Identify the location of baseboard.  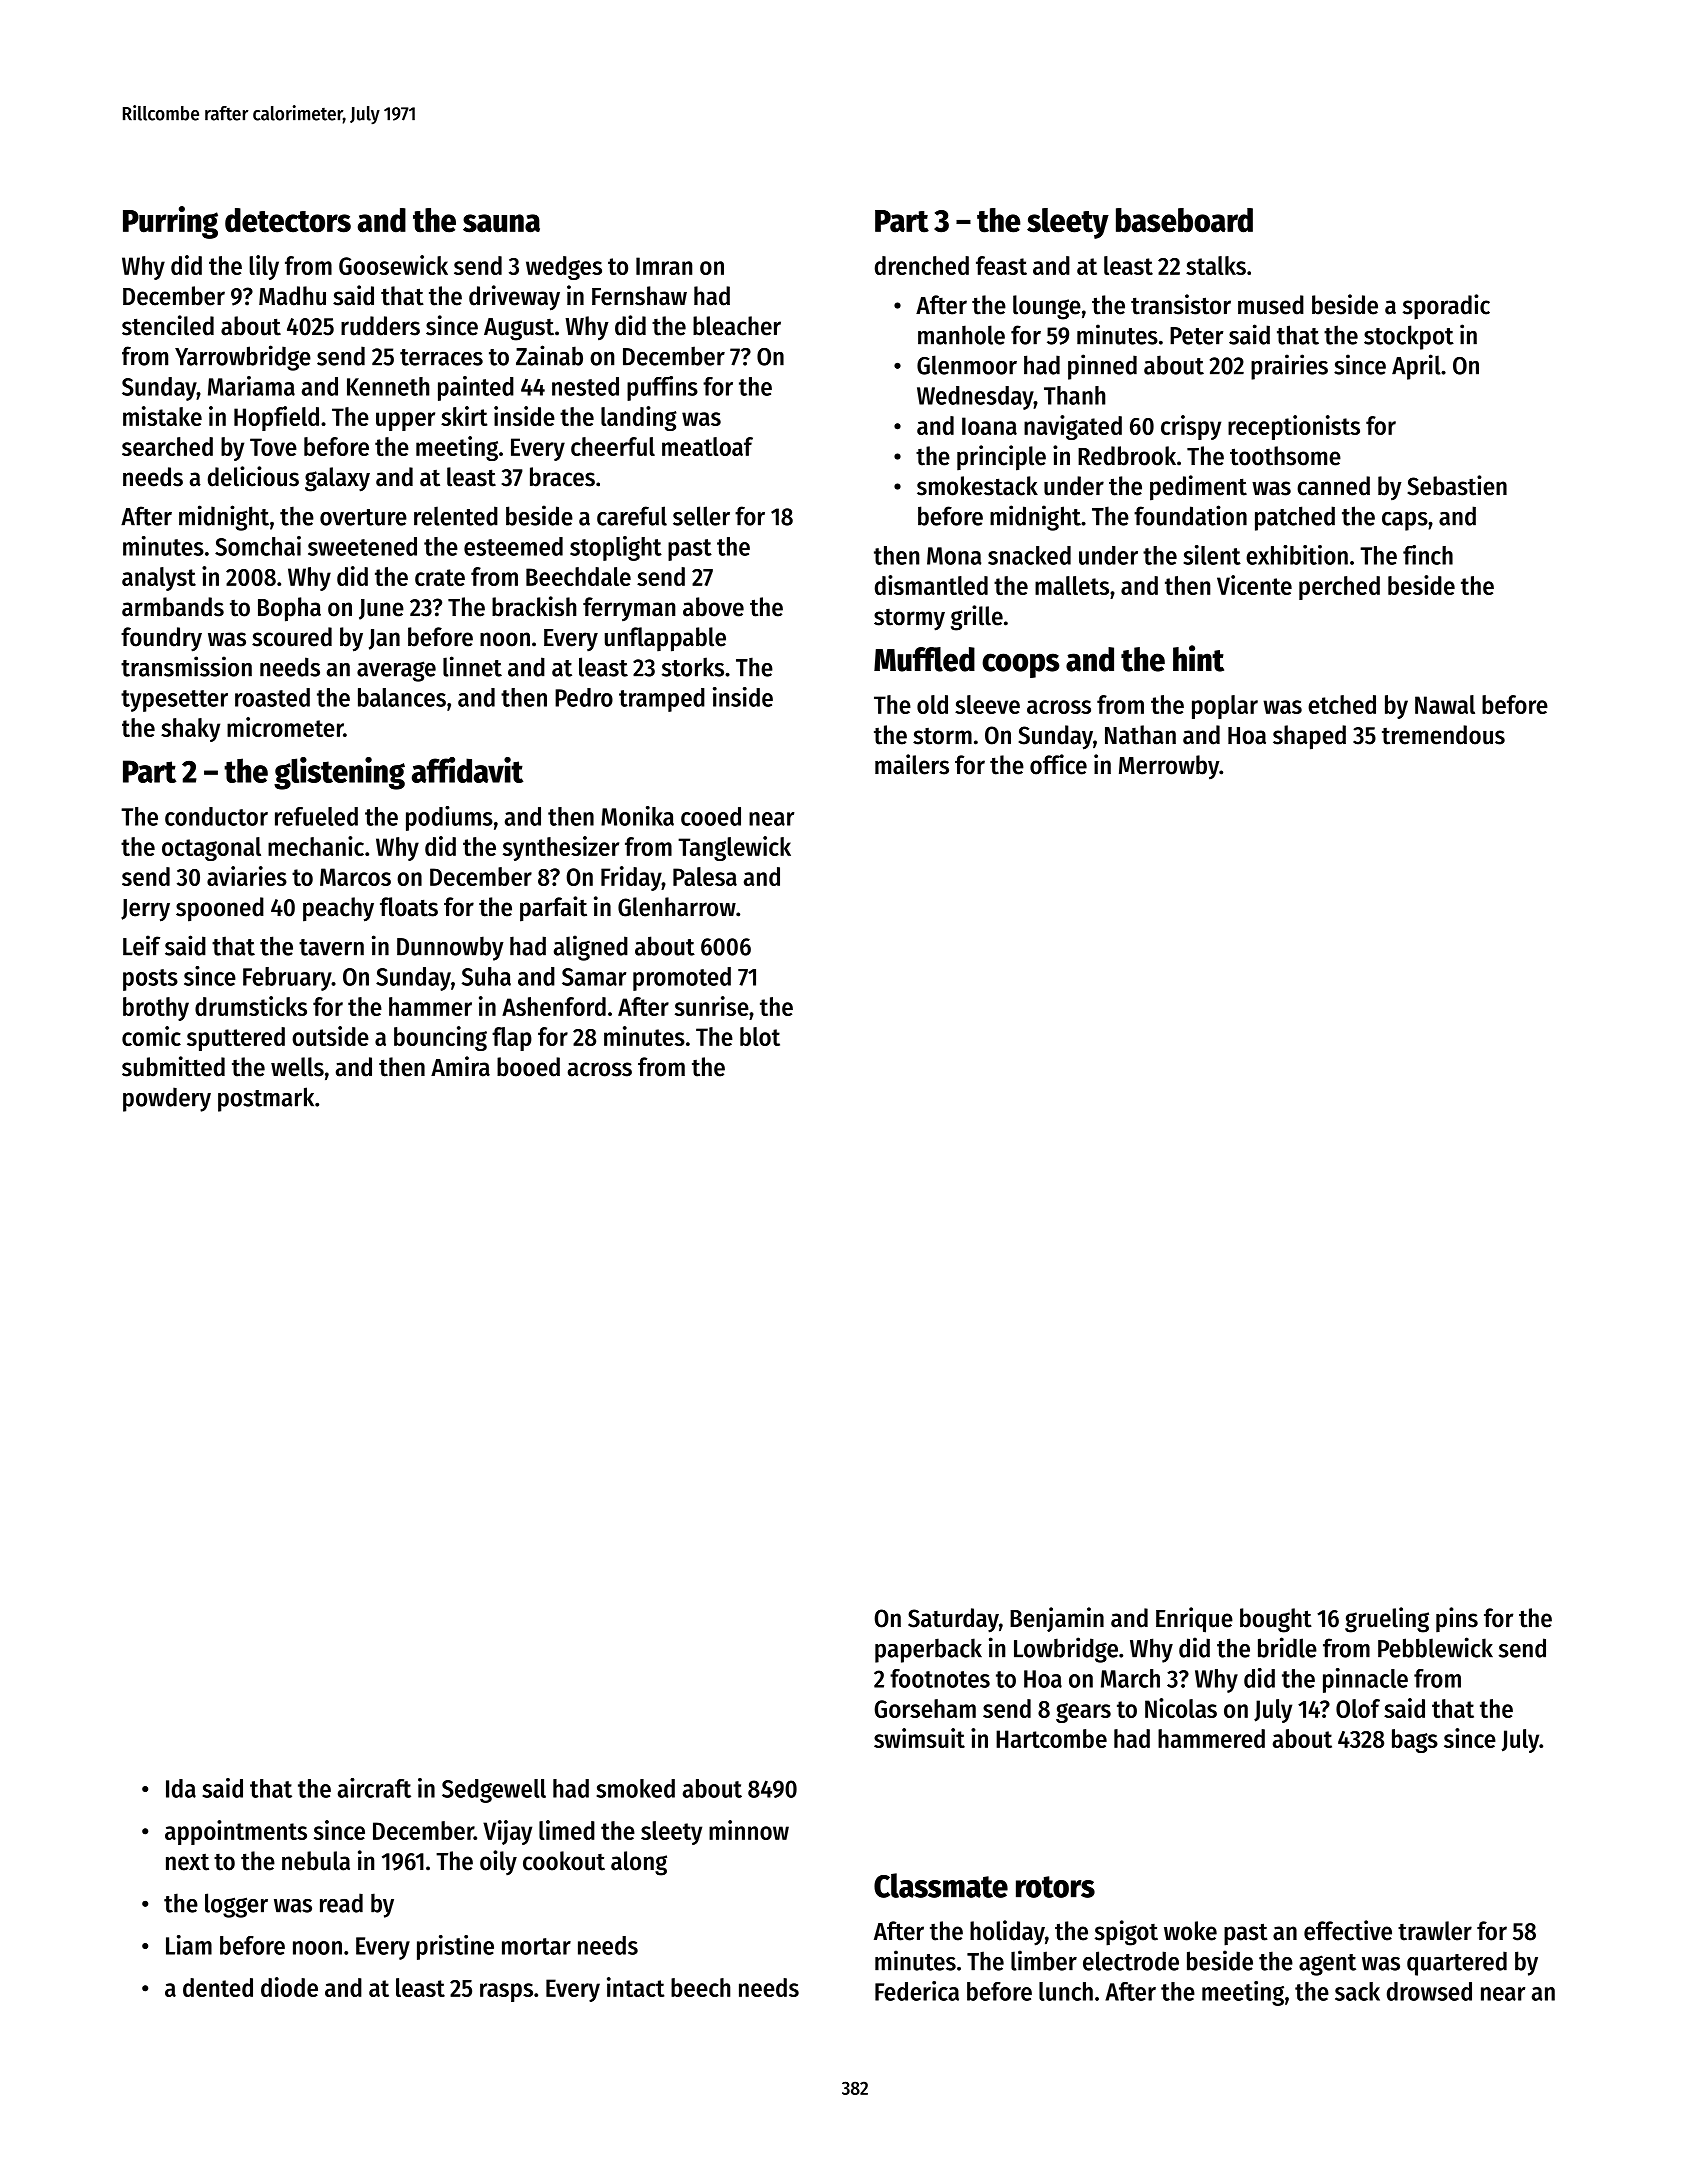
(1184, 220).
